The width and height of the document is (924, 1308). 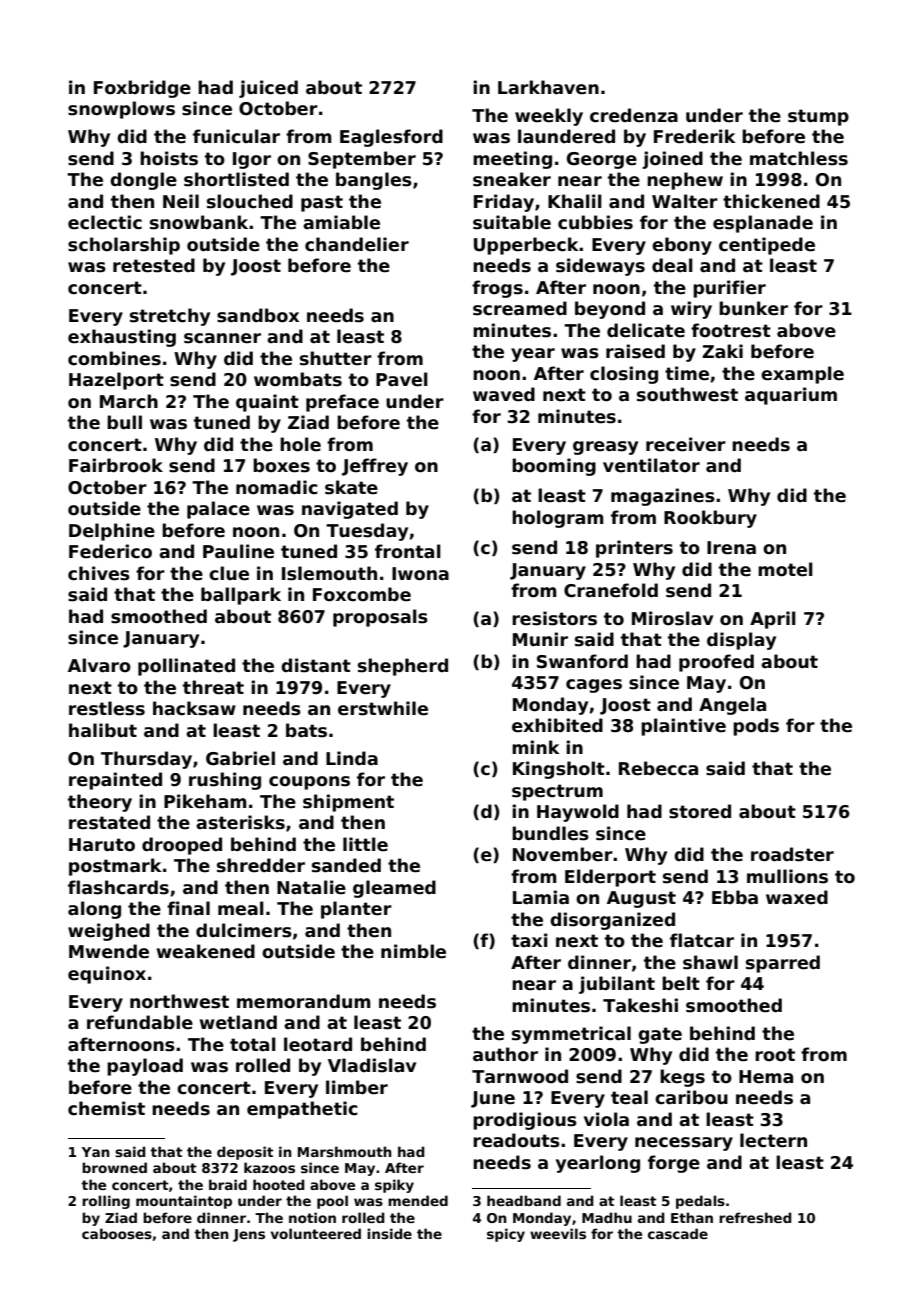 I want to click on dongle, so click(x=143, y=181).
